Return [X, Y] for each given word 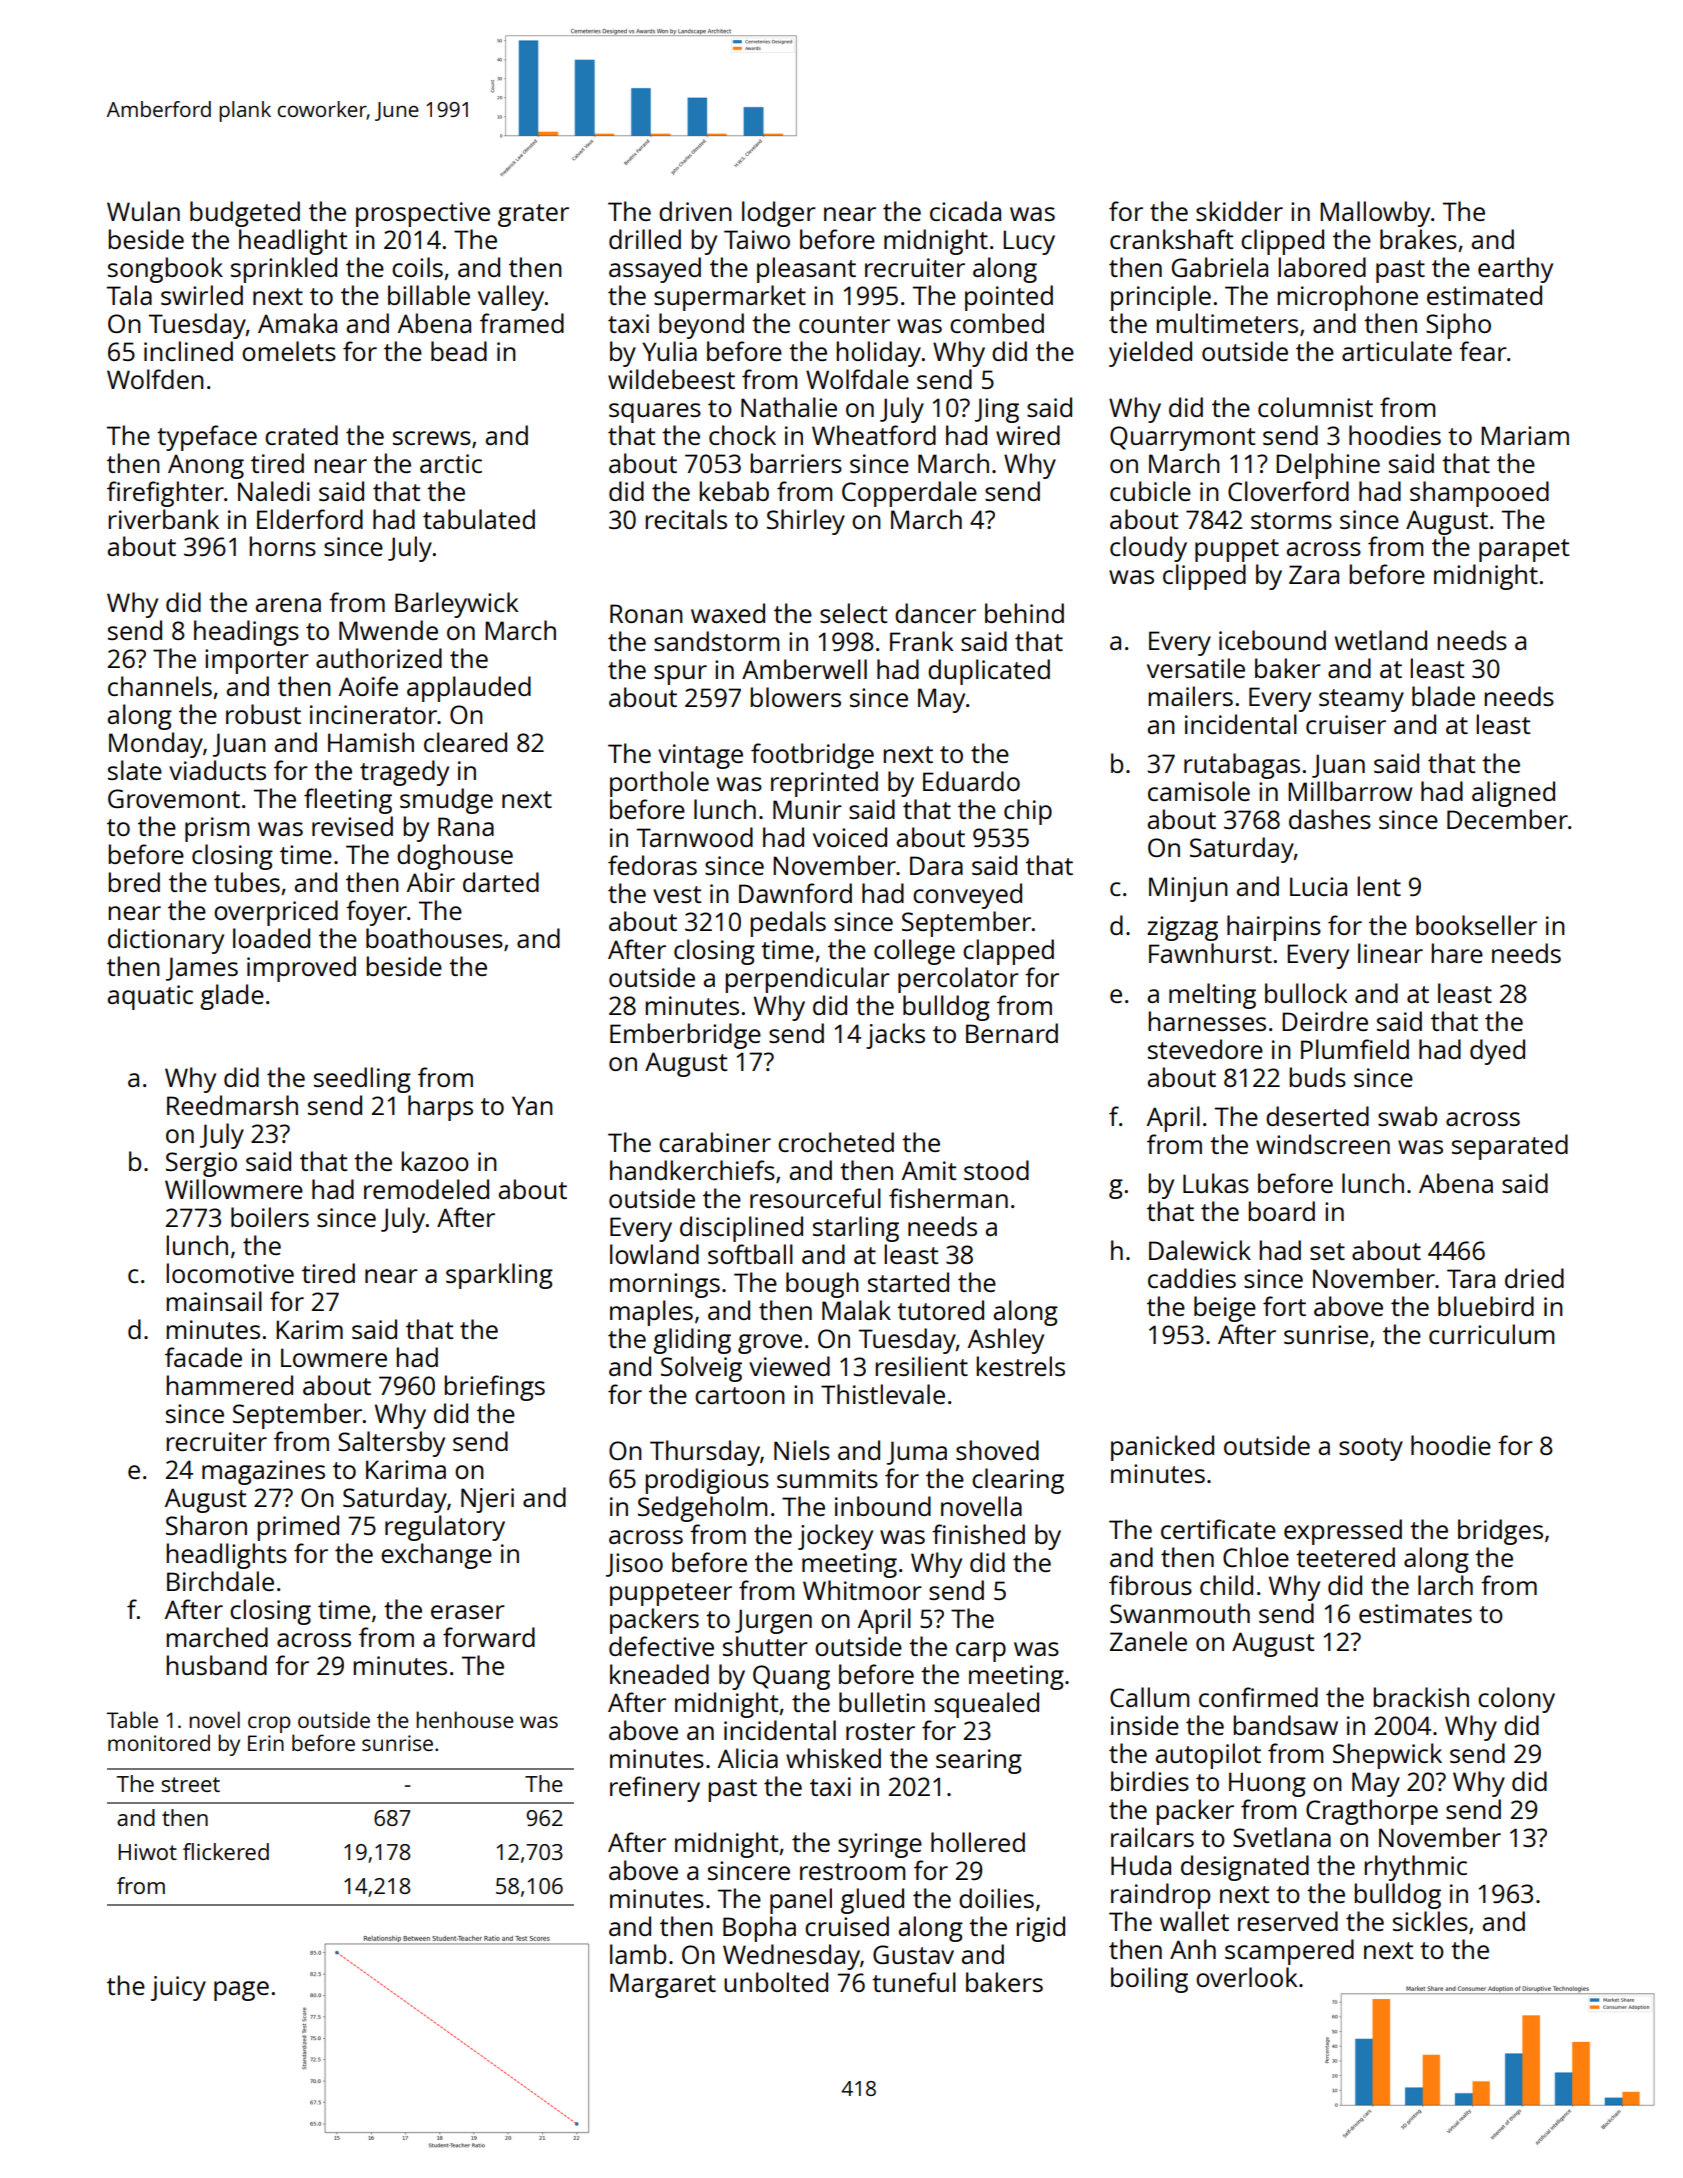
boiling [1149, 1980]
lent [1379, 886]
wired [1028, 435]
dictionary [166, 941]
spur [680, 675]
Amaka [297, 323]
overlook [1246, 1977]
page [241, 1991]
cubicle [1150, 491]
